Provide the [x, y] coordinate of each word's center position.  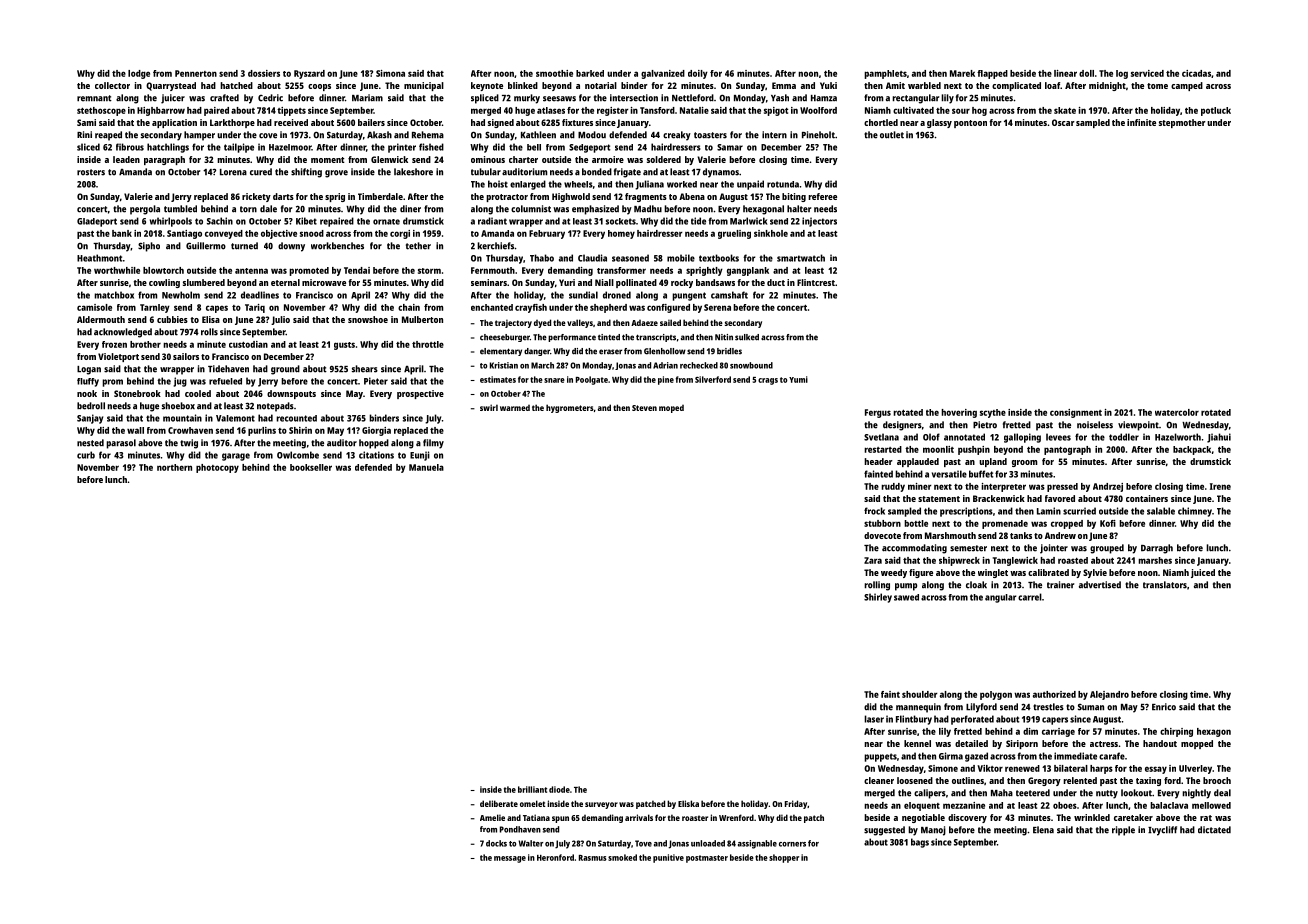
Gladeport [97, 222]
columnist [531, 209]
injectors [819, 222]
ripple [1123, 831]
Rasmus [593, 858]
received [291, 122]
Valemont [235, 418]
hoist [498, 184]
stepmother [1182, 123]
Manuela [426, 467]
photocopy [217, 468]
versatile [949, 474]
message [510, 859]
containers [1147, 498]
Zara [873, 560]
